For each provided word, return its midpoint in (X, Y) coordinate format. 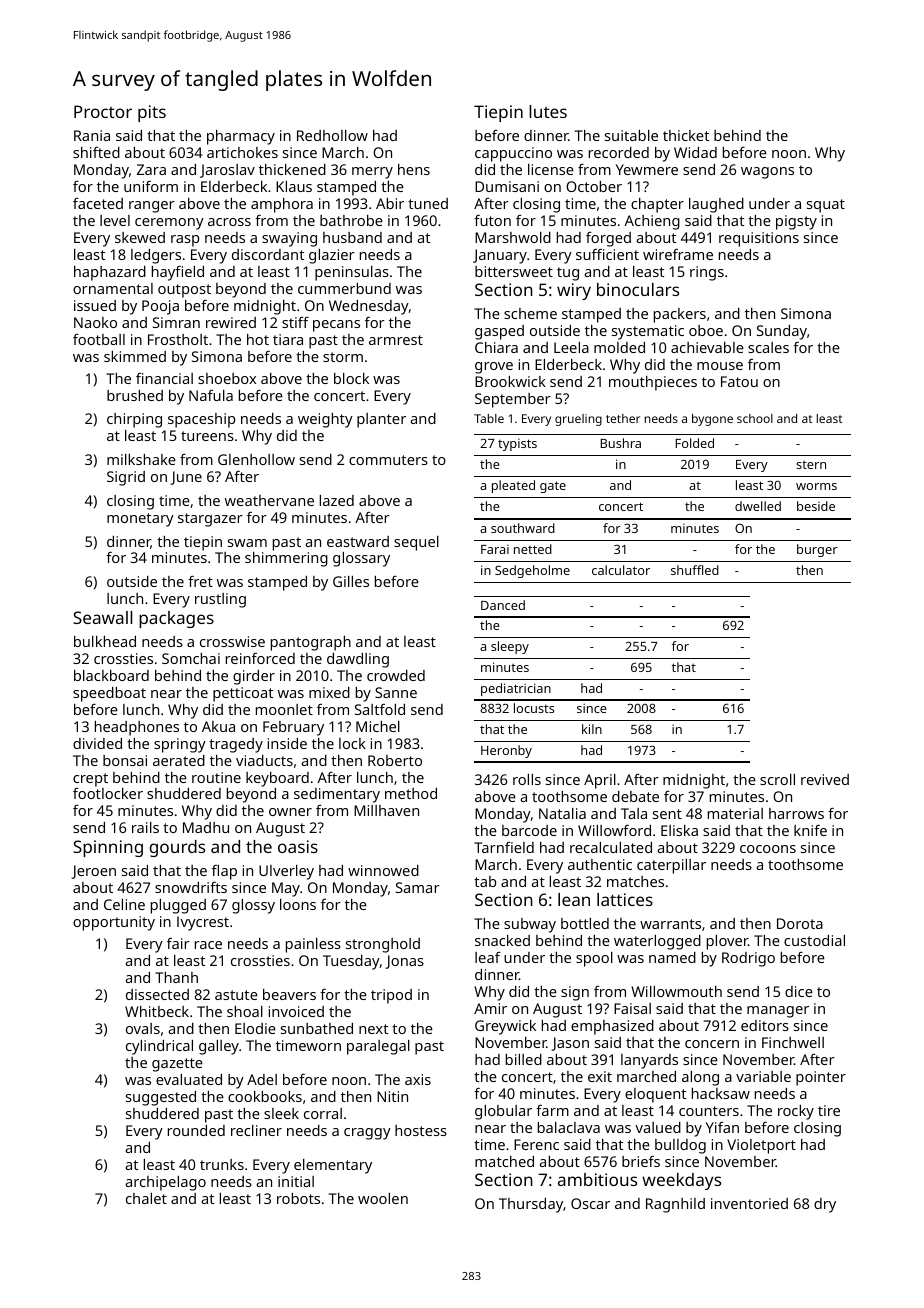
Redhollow (332, 135)
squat (826, 206)
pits (152, 113)
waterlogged (657, 942)
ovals (143, 1028)
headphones (137, 728)
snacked (502, 940)
